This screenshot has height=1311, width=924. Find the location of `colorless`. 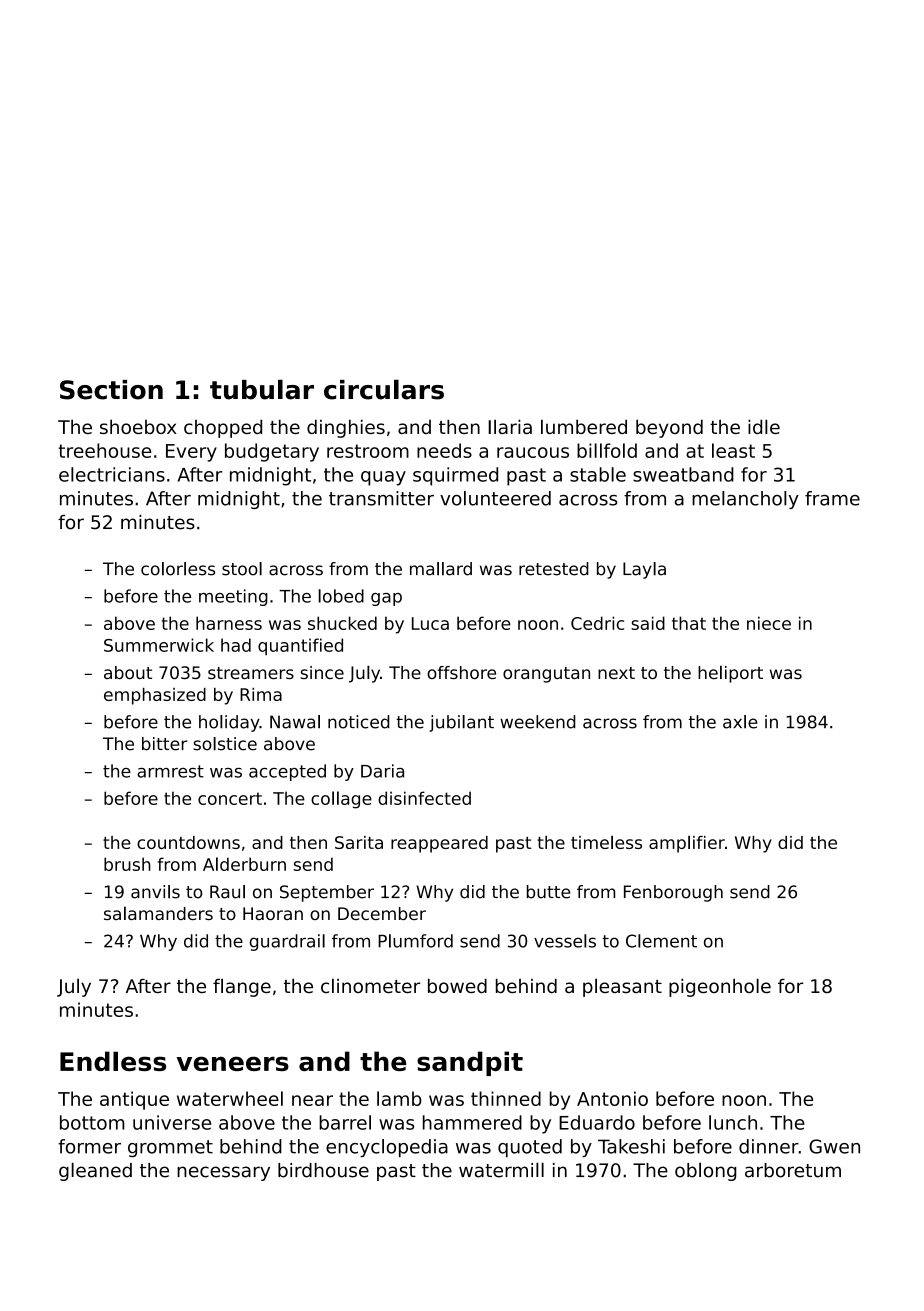

colorless is located at coordinates (178, 569).
